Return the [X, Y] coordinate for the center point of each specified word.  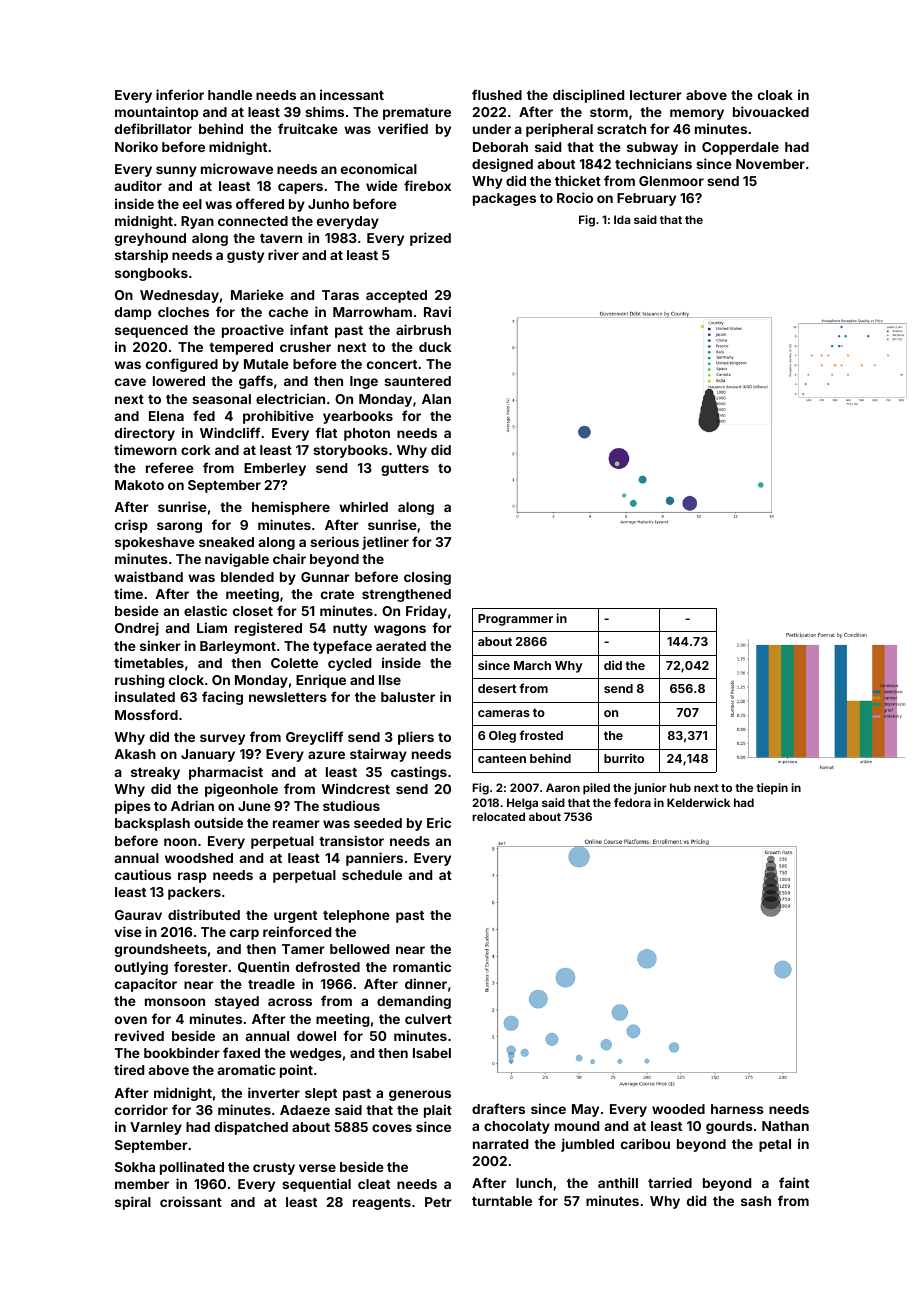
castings [419, 773]
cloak [775, 95]
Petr [438, 1202]
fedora [632, 802]
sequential [316, 1185]
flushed [497, 94]
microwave [237, 168]
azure [326, 755]
